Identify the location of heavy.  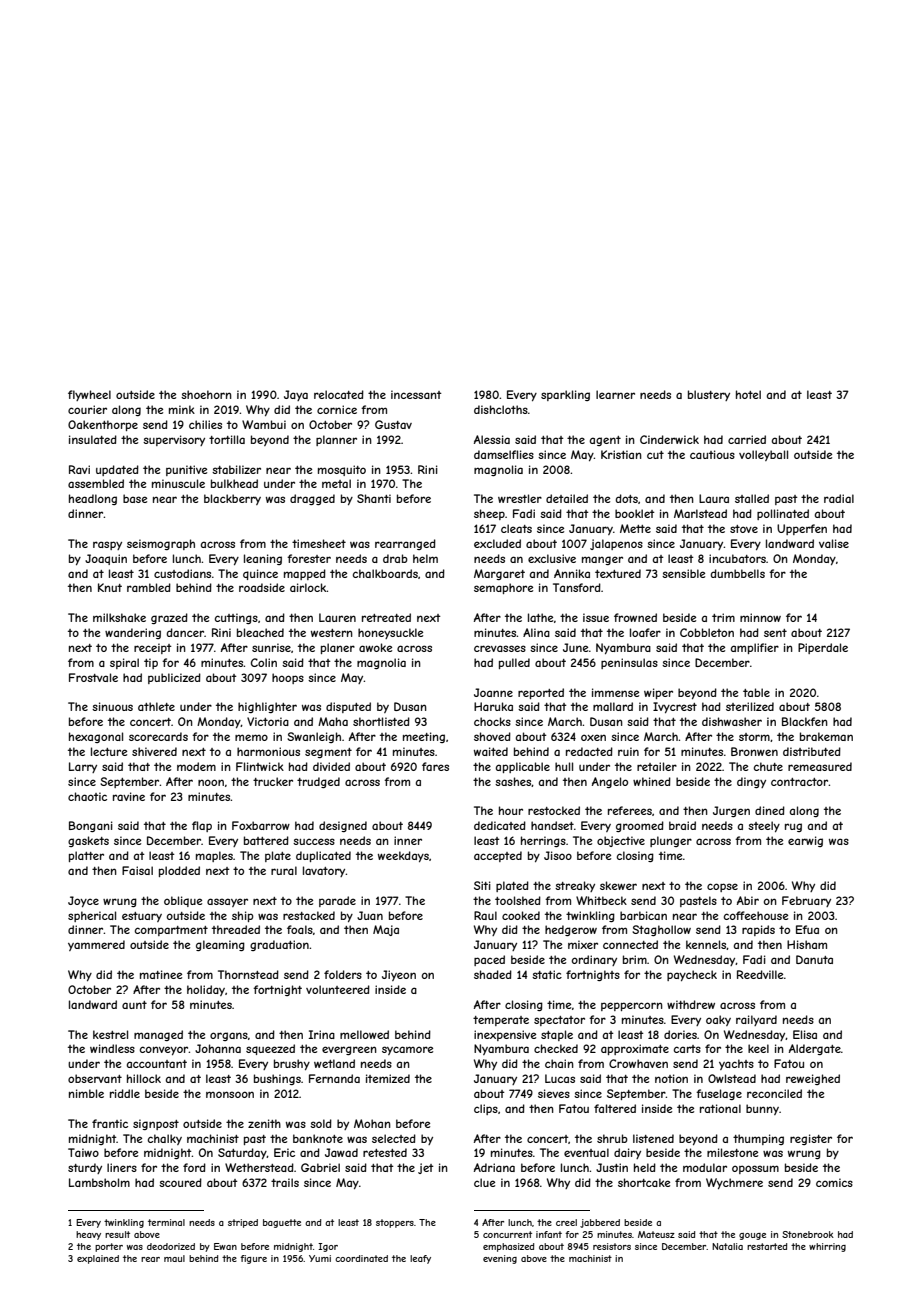
(88, 1235).
